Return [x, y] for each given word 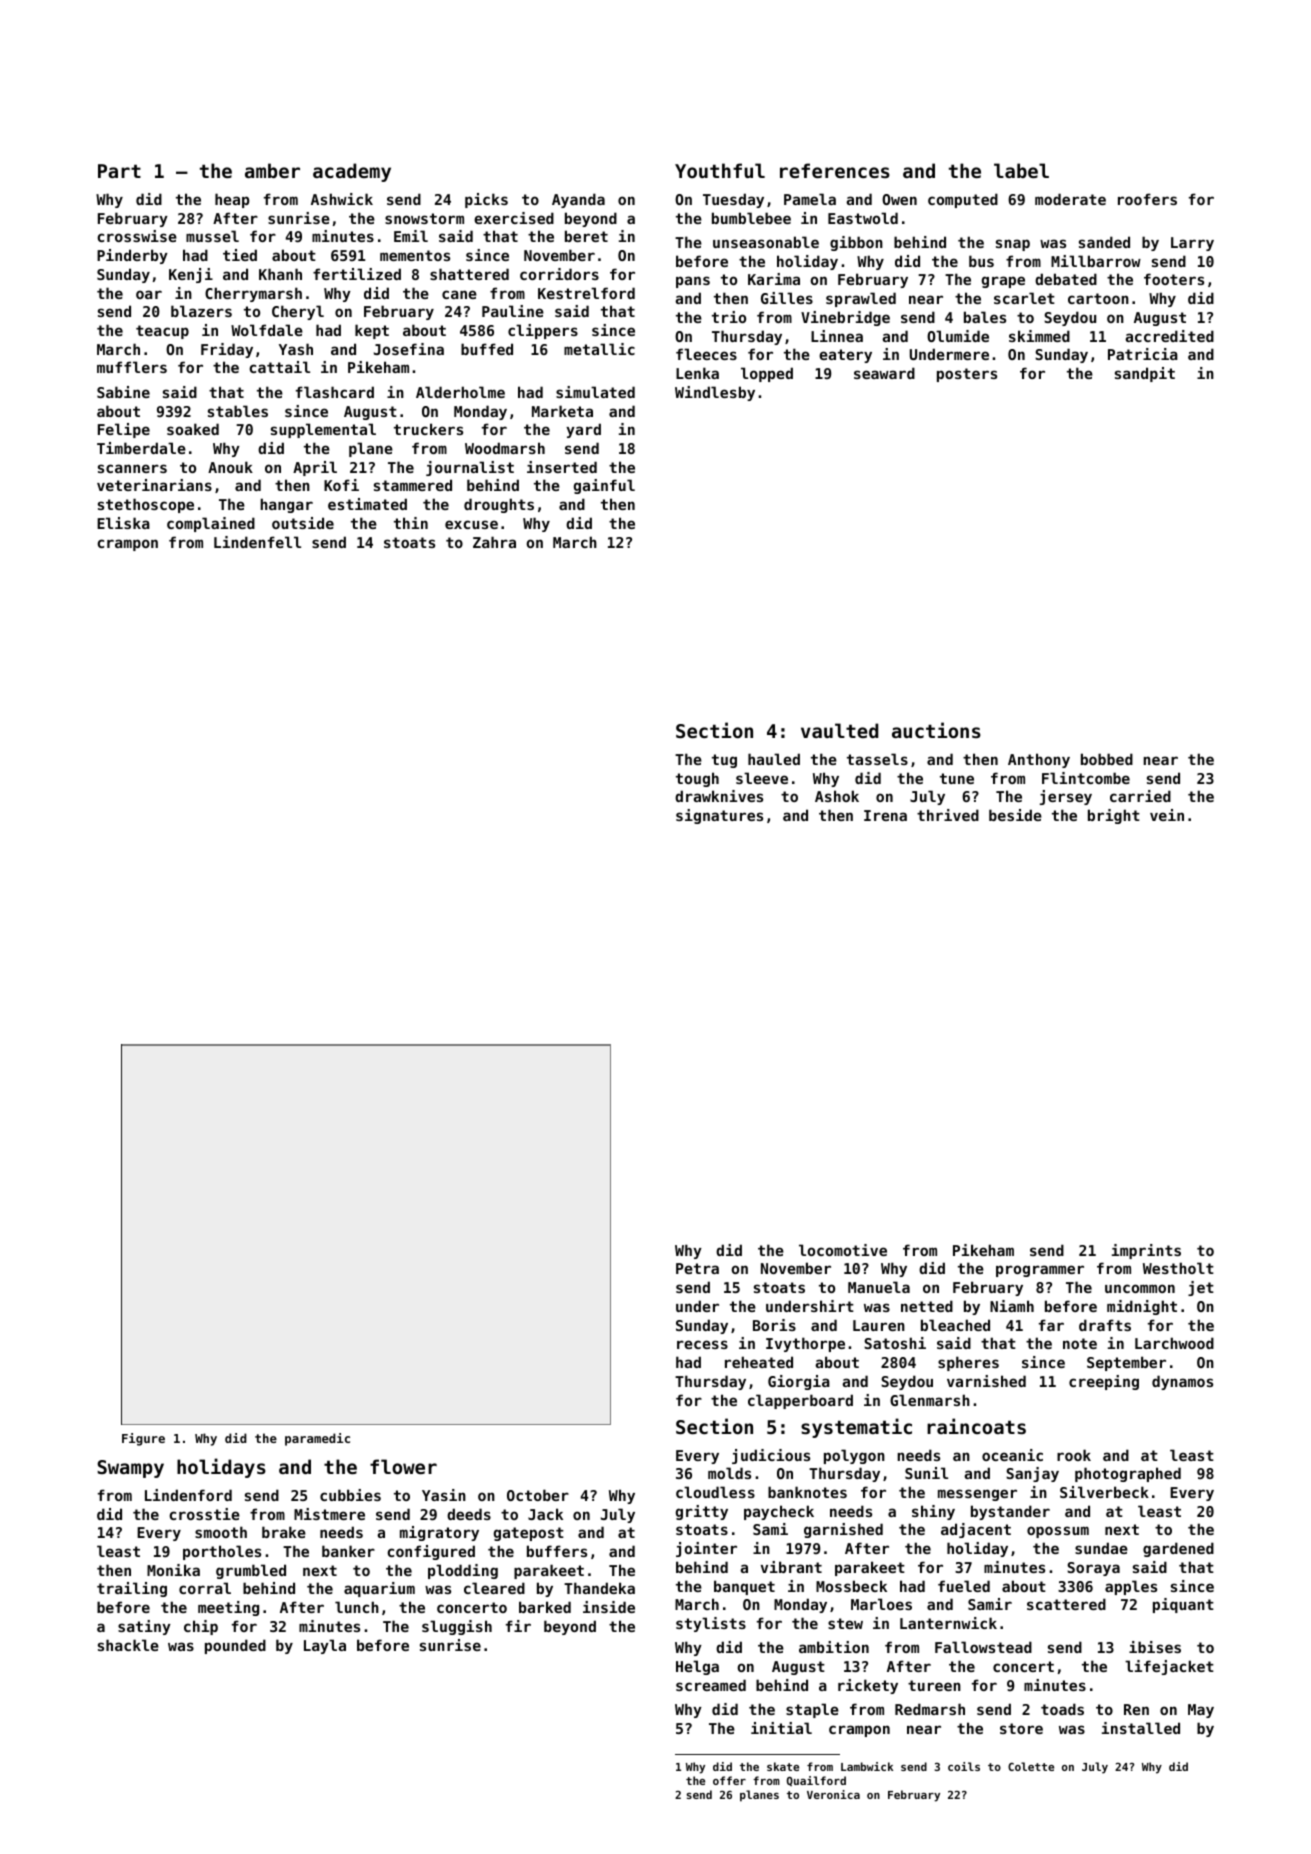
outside [303, 523]
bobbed [1107, 759]
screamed [711, 1685]
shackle [128, 1645]
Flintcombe [1086, 778]
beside [1015, 815]
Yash [296, 349]
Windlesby [715, 393]
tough [697, 779]
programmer [1040, 1271]
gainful [604, 486]
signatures [719, 816]
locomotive [843, 1250]
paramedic [317, 1439]
